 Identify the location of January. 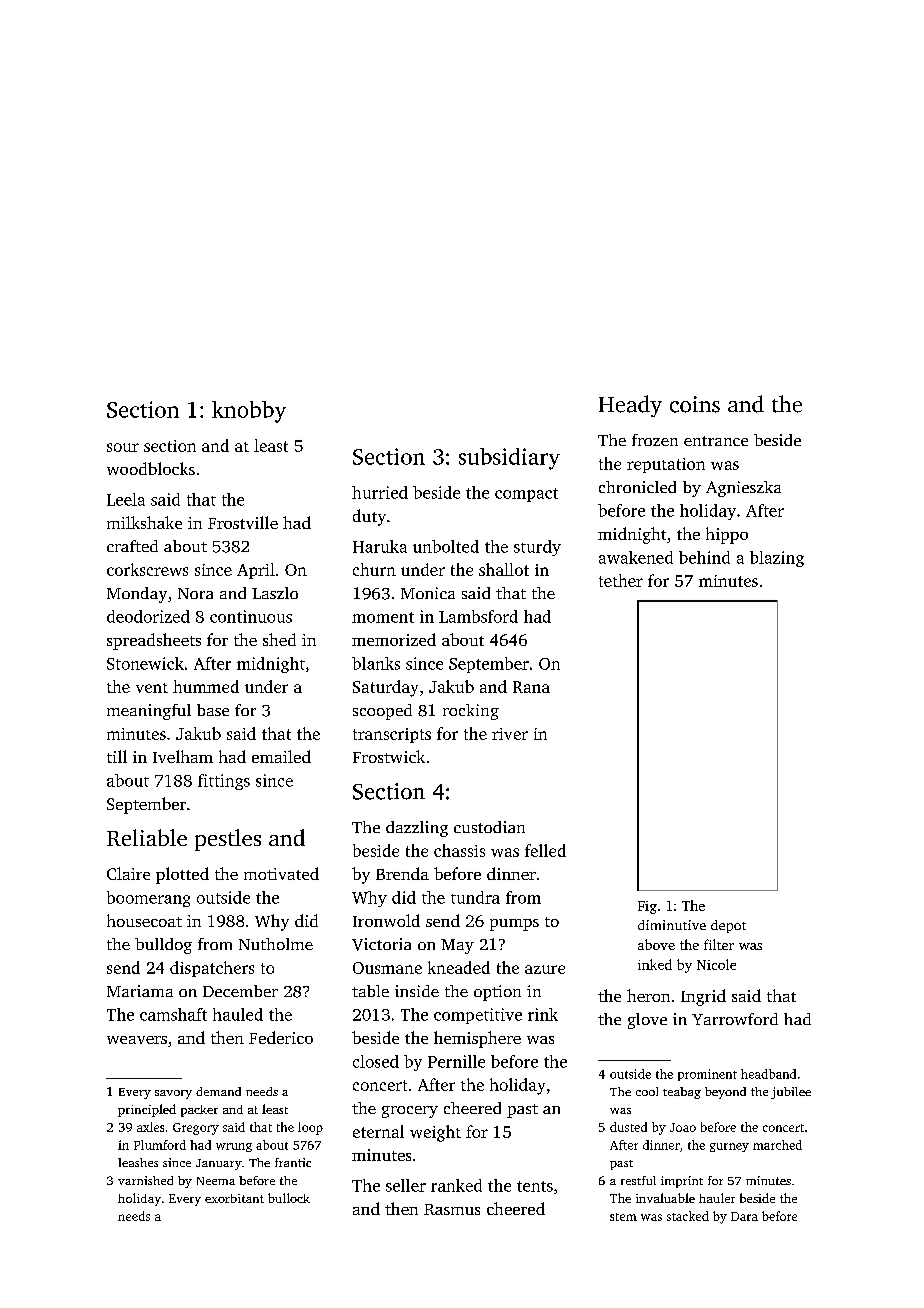
(219, 1164).
